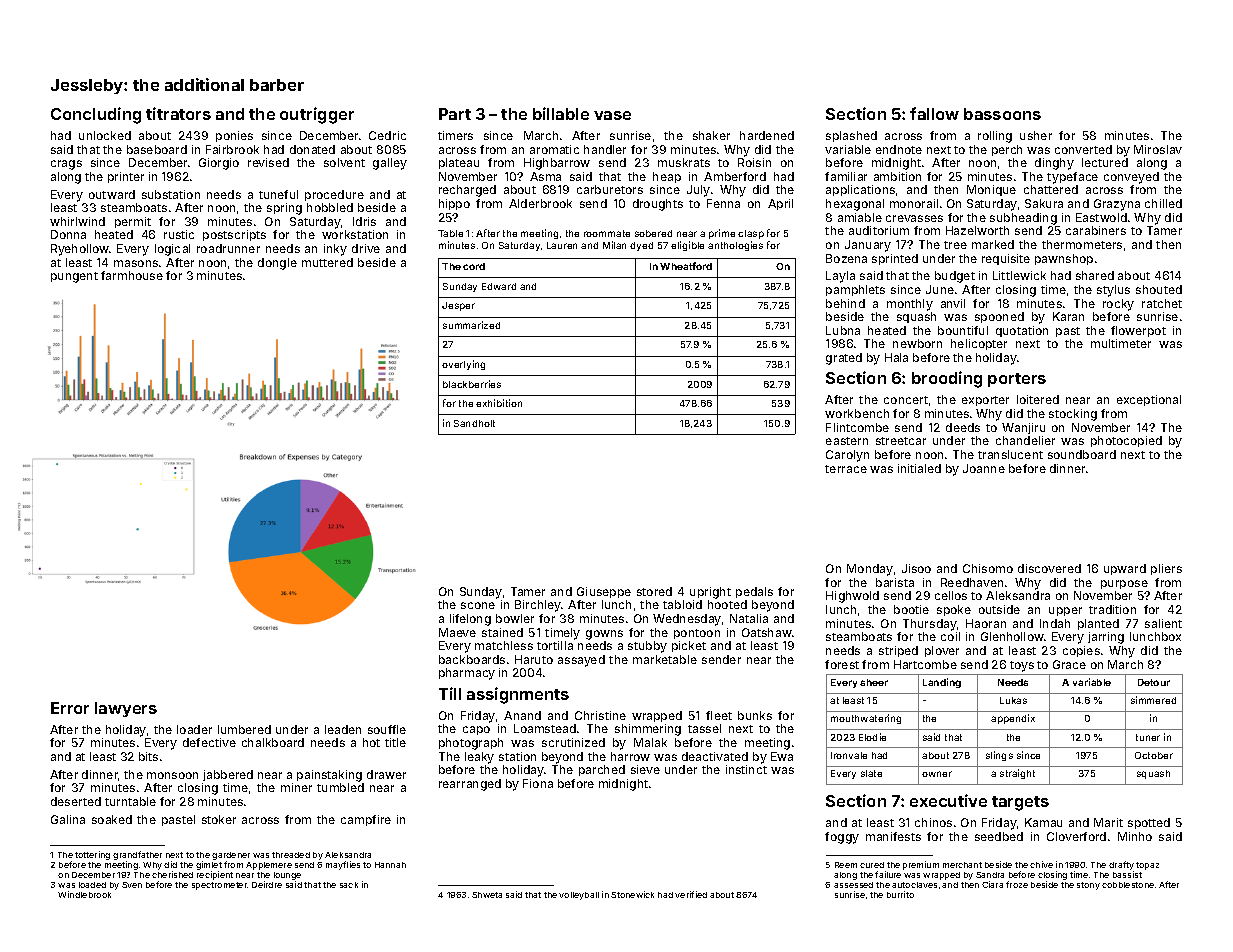 This document has height=952, width=1233. What do you see at coordinates (604, 635) in the document?
I see `gowns` at bounding box center [604, 635].
